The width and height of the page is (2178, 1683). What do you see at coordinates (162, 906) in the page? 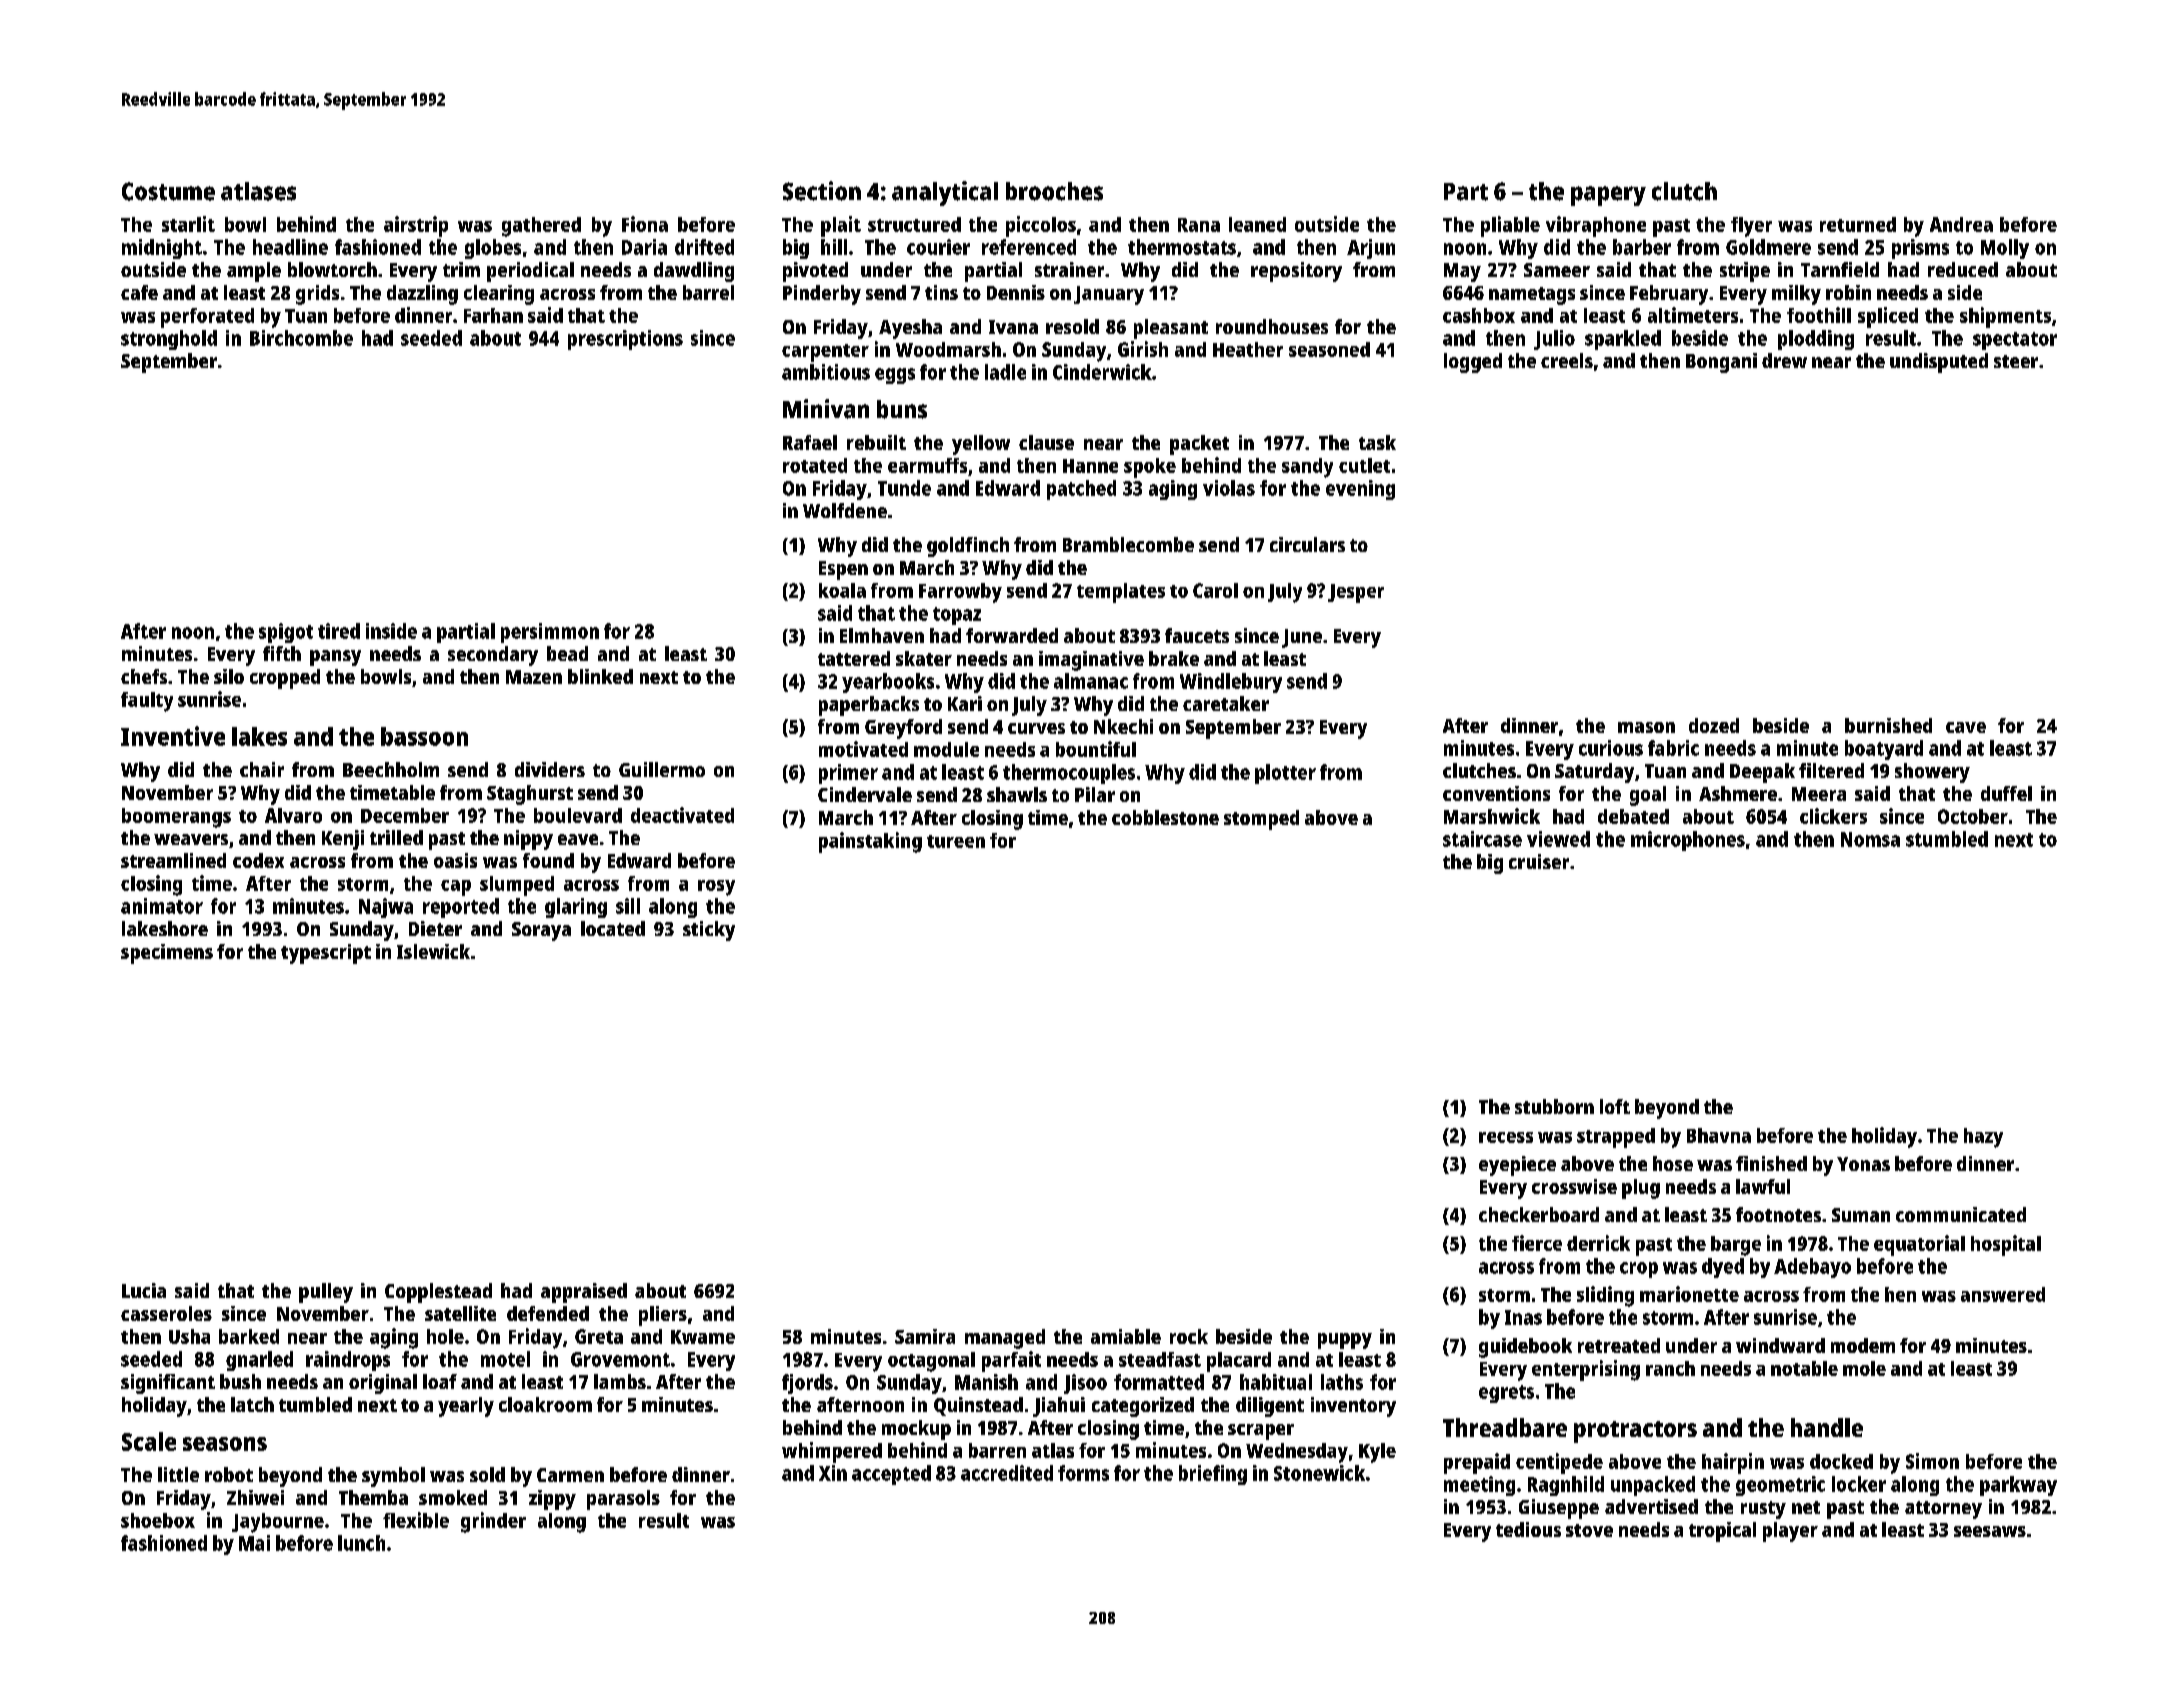
I see `animator` at bounding box center [162, 906].
